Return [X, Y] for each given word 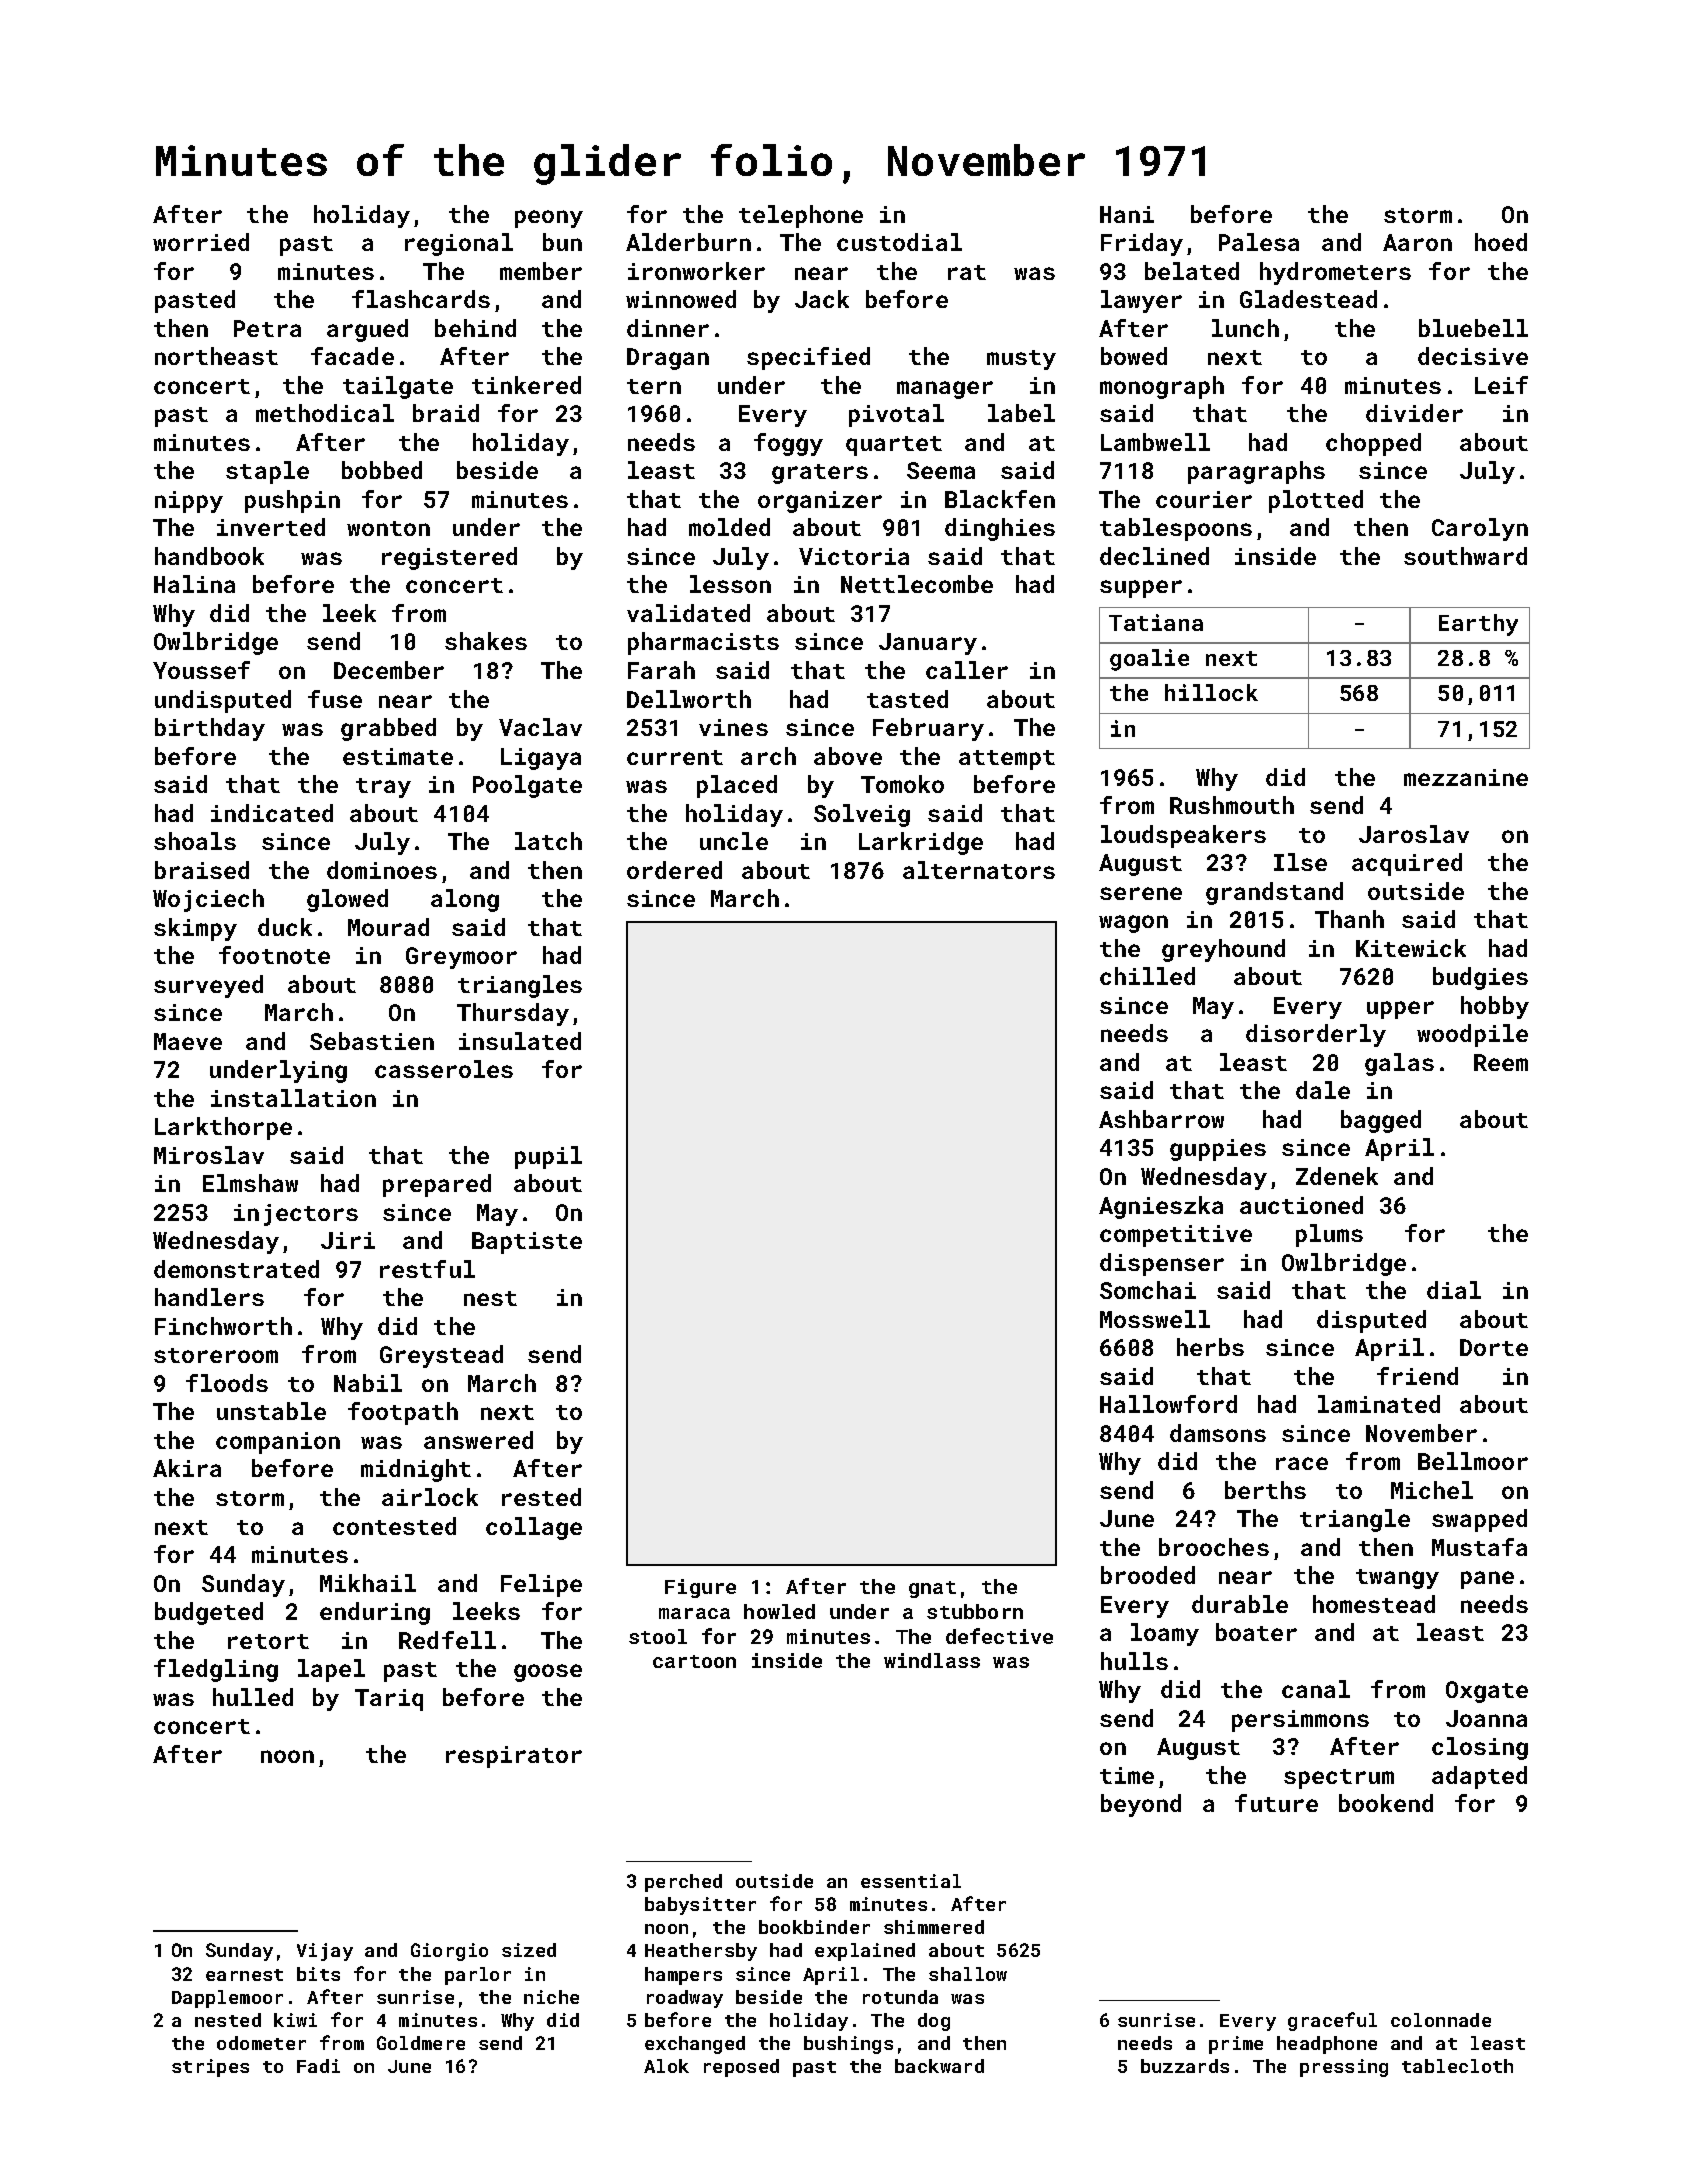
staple [267, 472]
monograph [1162, 387]
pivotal [896, 415]
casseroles [444, 1069]
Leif [1501, 385]
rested [541, 1497]
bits [318, 1974]
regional [459, 244]
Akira [187, 1468]
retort [268, 1641]
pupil [548, 1157]
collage [534, 1528]
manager [945, 390]
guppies [1218, 1150]
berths [1265, 1490]
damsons [1218, 1433]
